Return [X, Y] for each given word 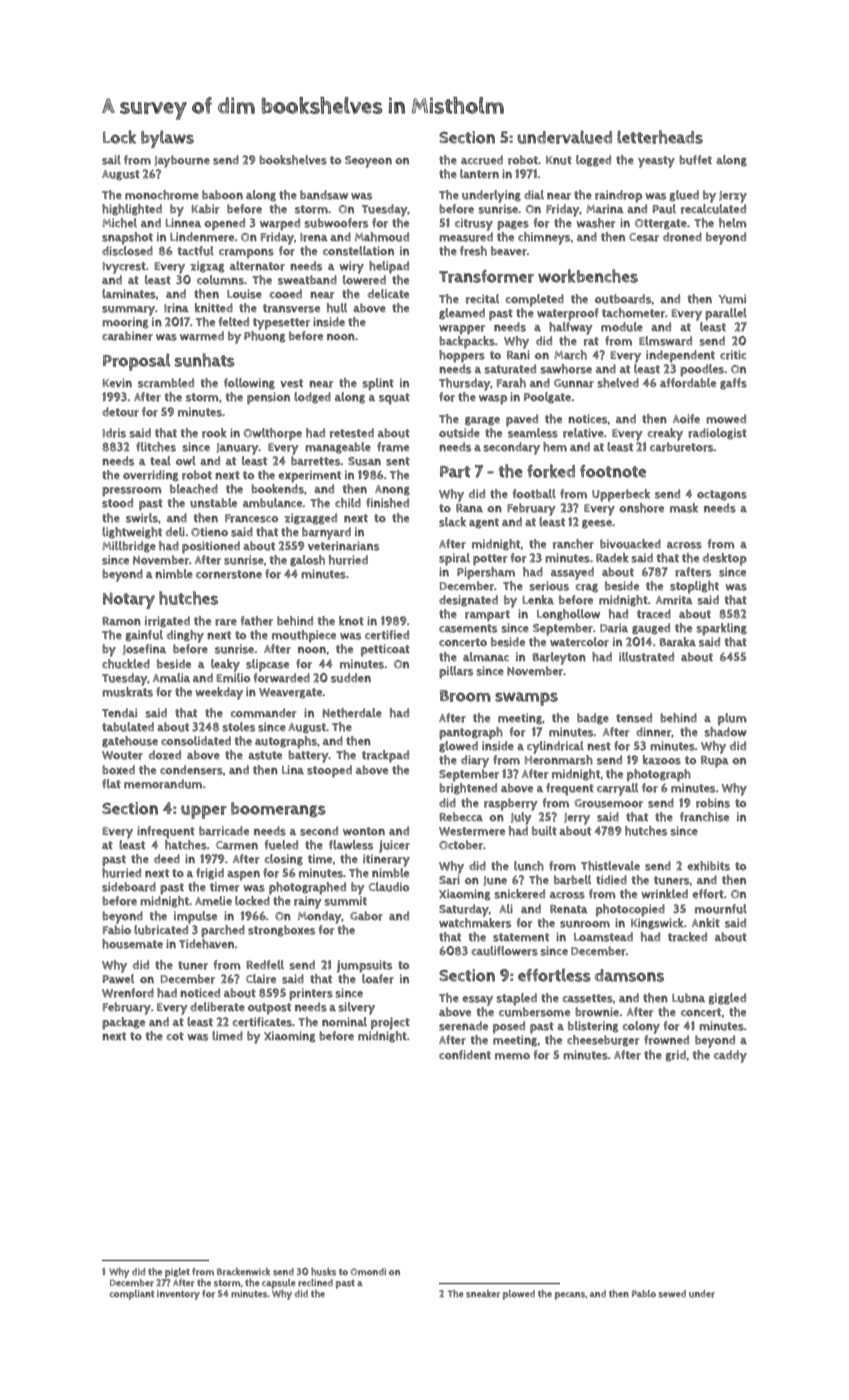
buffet [695, 160]
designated [468, 601]
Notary [129, 600]
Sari [449, 880]
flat [111, 783]
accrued [482, 160]
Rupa [715, 762]
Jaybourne [182, 161]
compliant [132, 1295]
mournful [721, 909]
